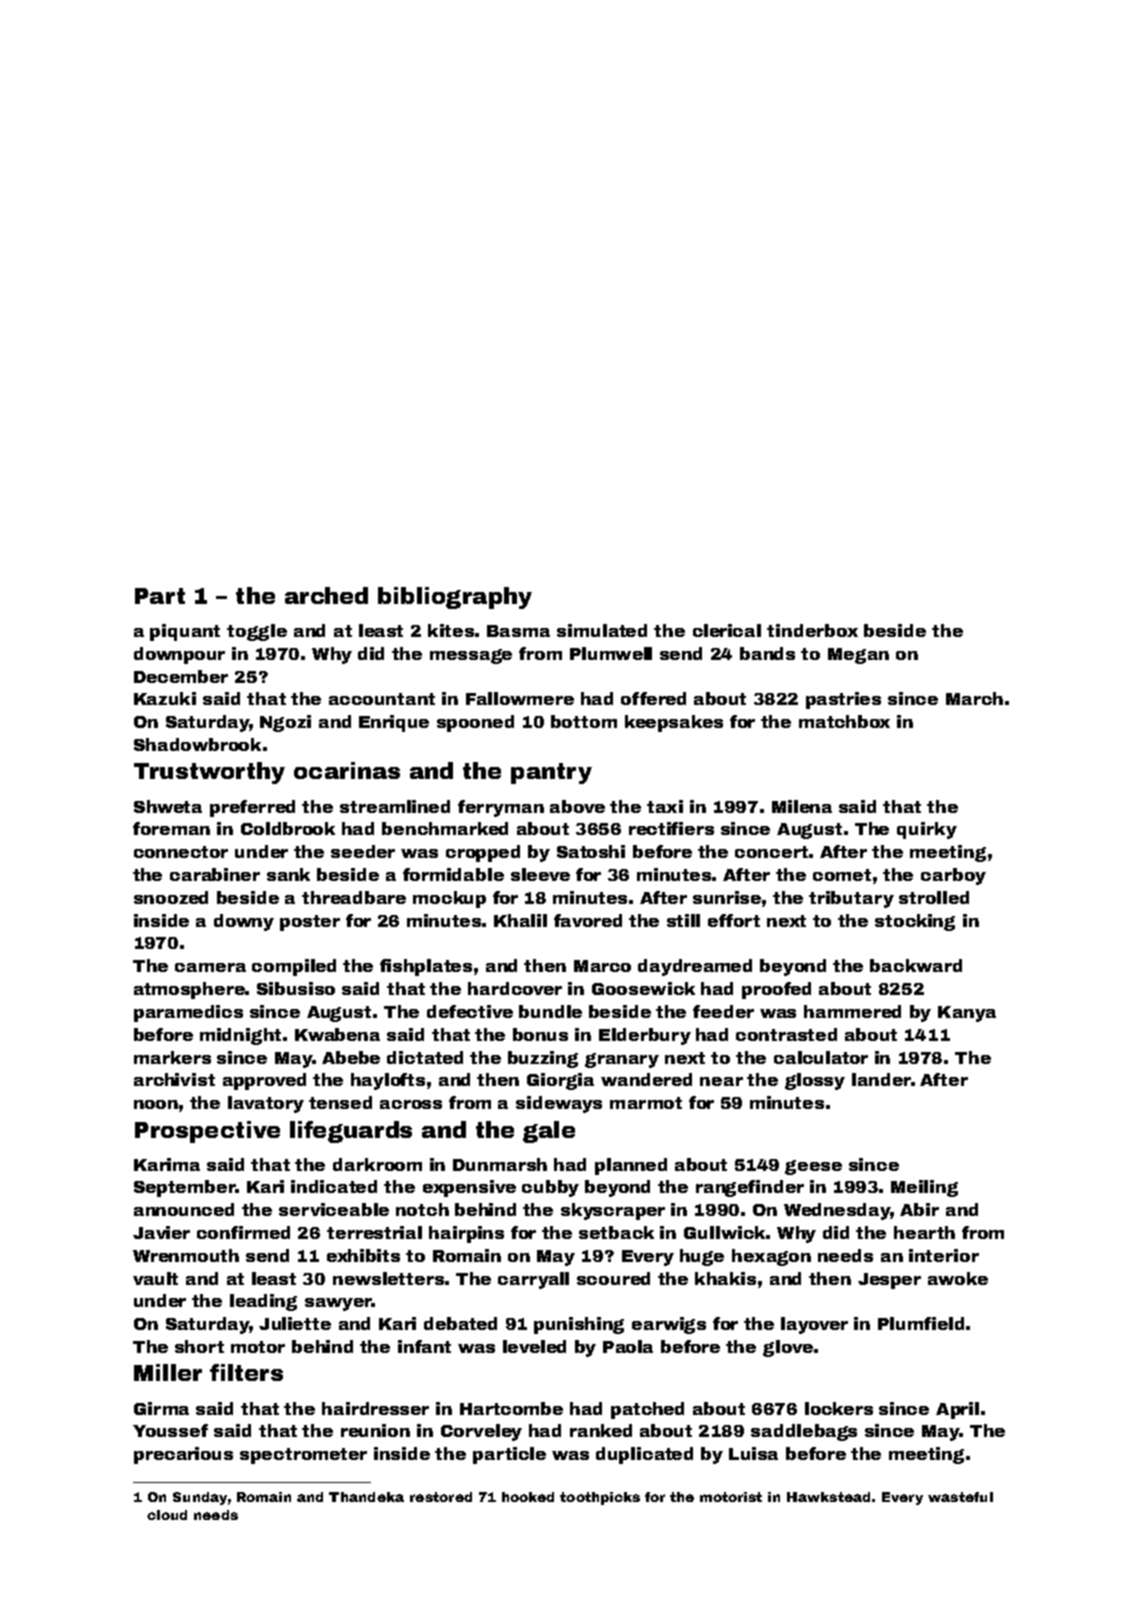  Describe the element at coordinates (244, 922) in the image. I see `downy` at that location.
